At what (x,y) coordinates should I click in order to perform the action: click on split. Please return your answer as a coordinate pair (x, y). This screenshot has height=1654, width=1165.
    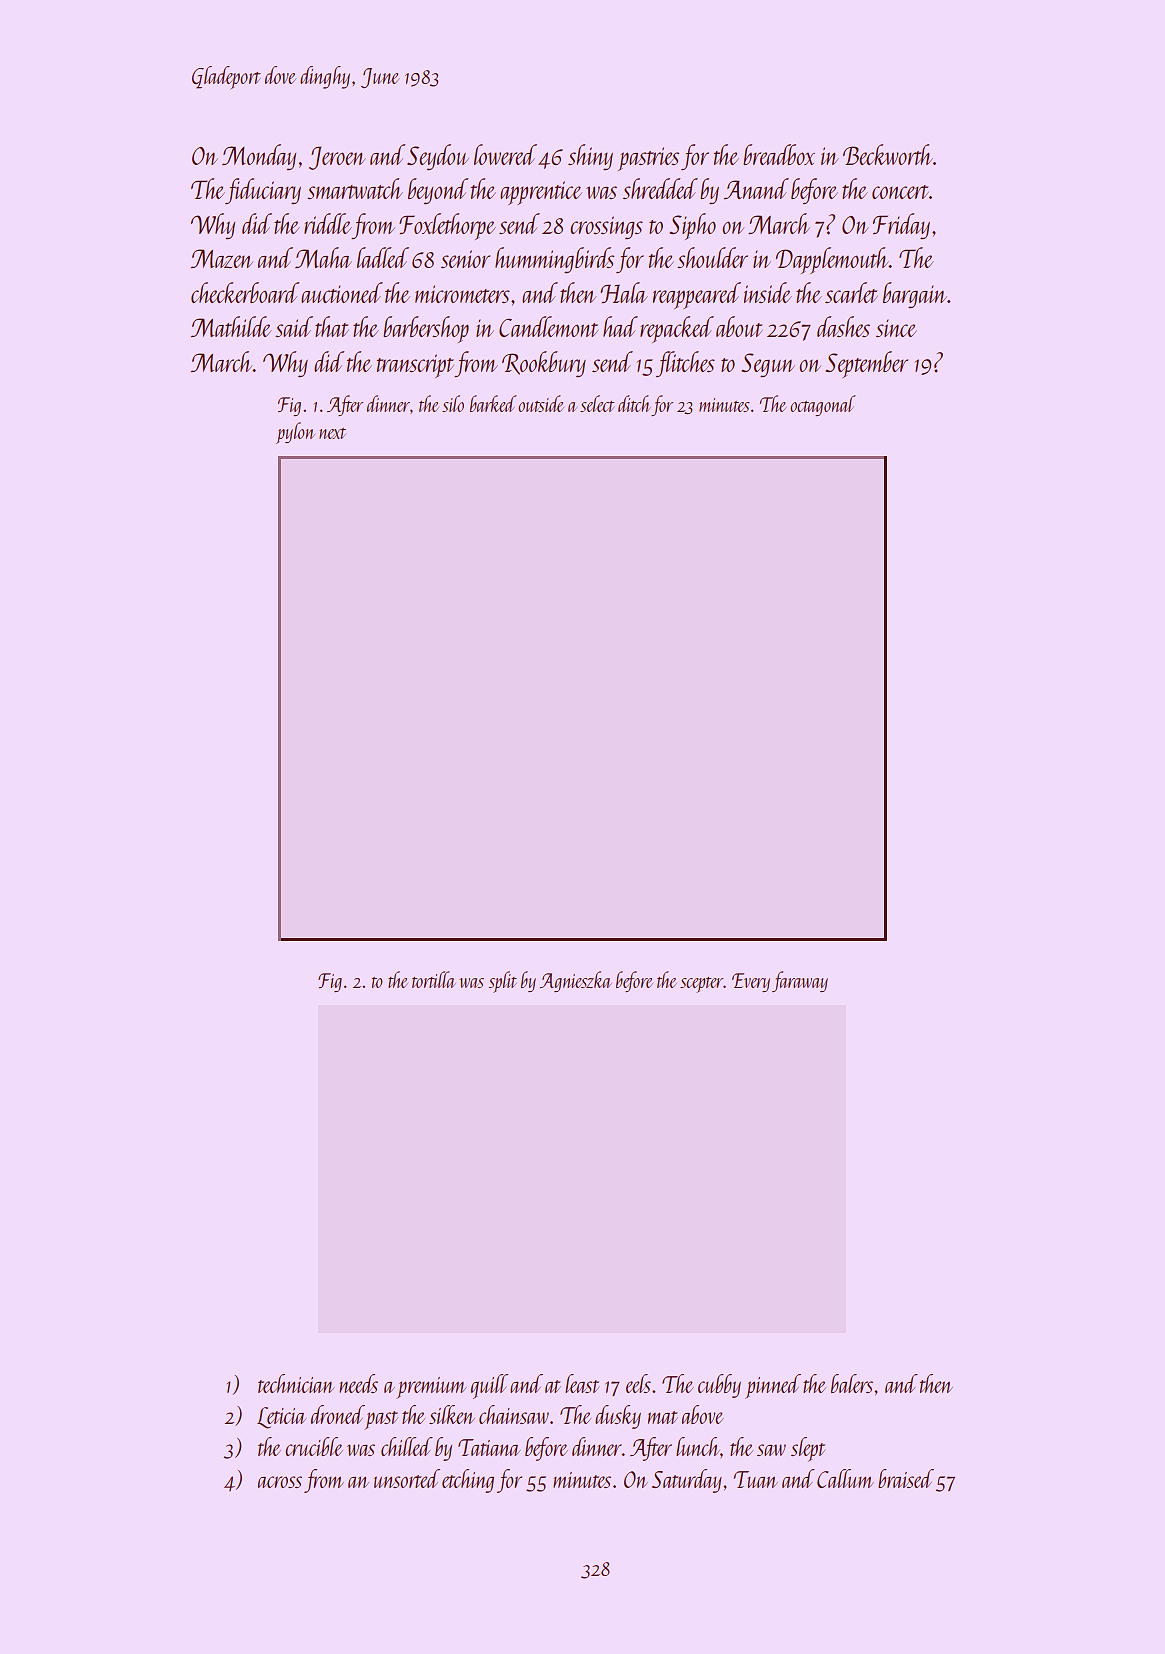
    Looking at the image, I should click on (503, 982).
